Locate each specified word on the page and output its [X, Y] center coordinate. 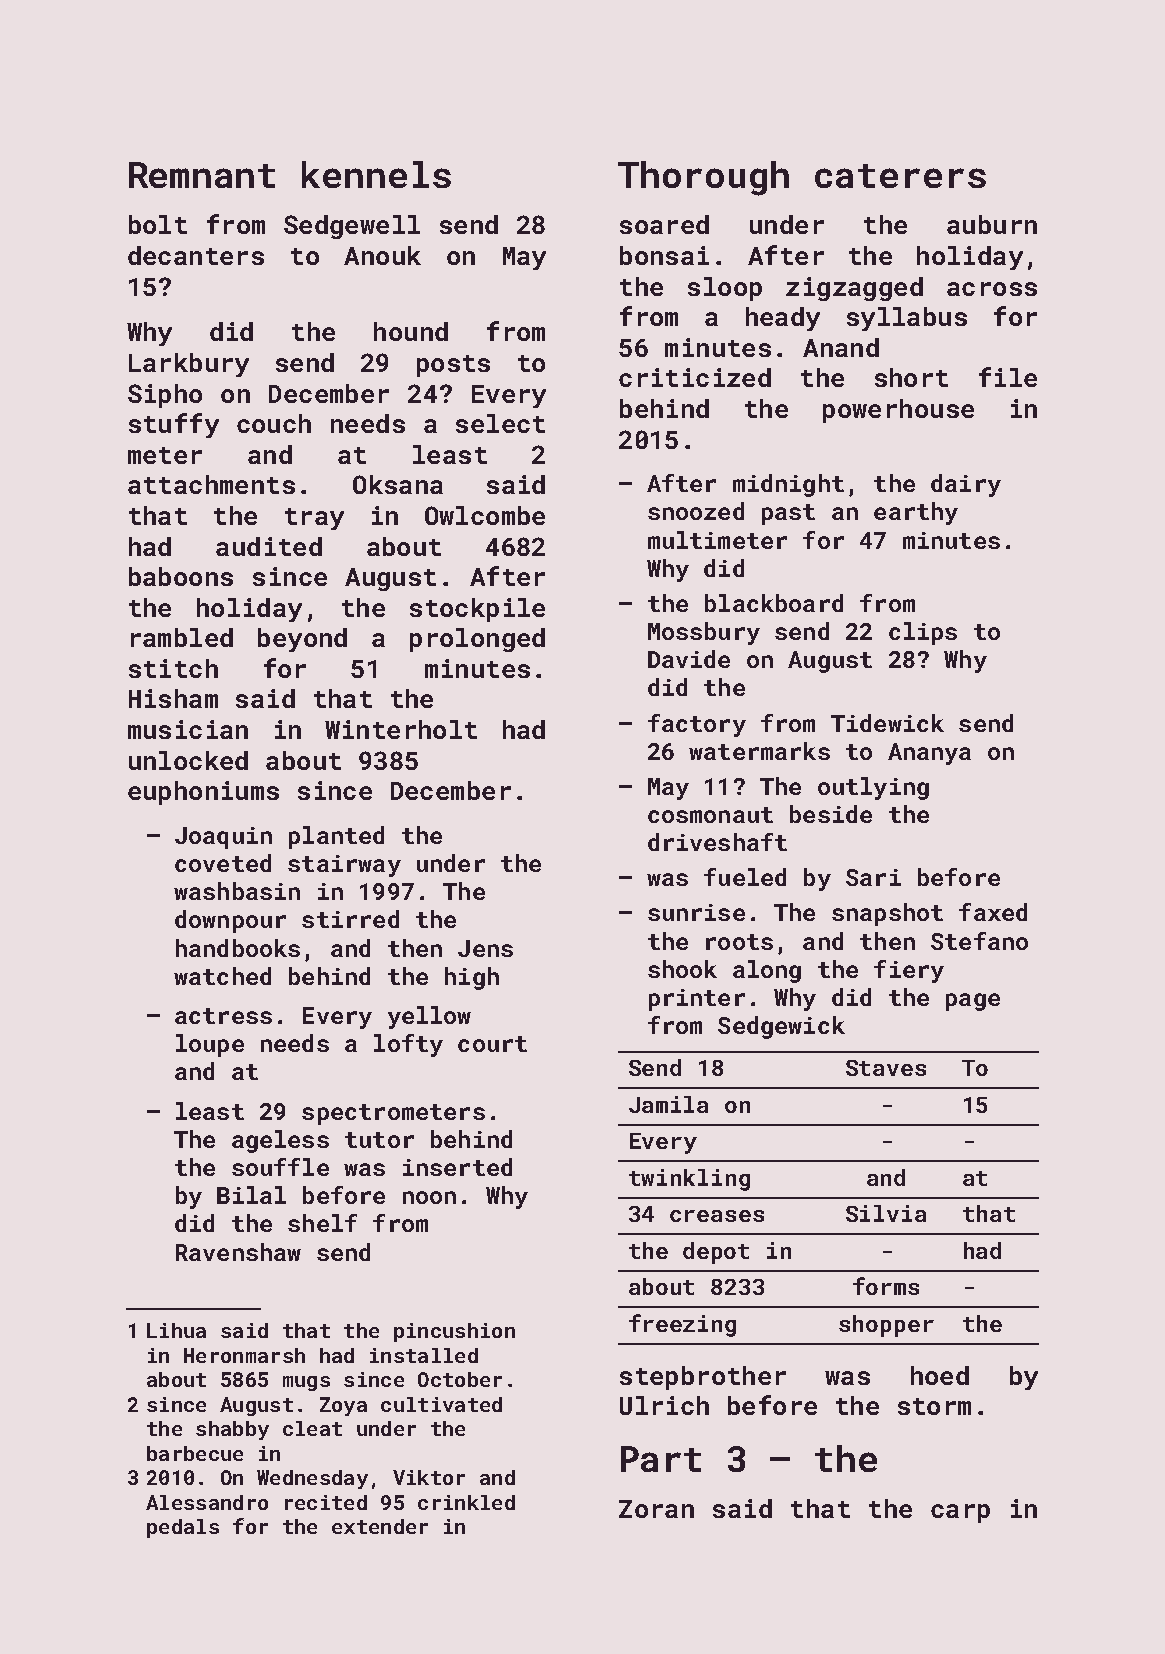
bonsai [664, 255]
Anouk [382, 255]
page [973, 1002]
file [1008, 377]
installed [424, 1355]
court [492, 1044]
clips [923, 633]
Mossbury [704, 633]
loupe [210, 1045]
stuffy [174, 425]
